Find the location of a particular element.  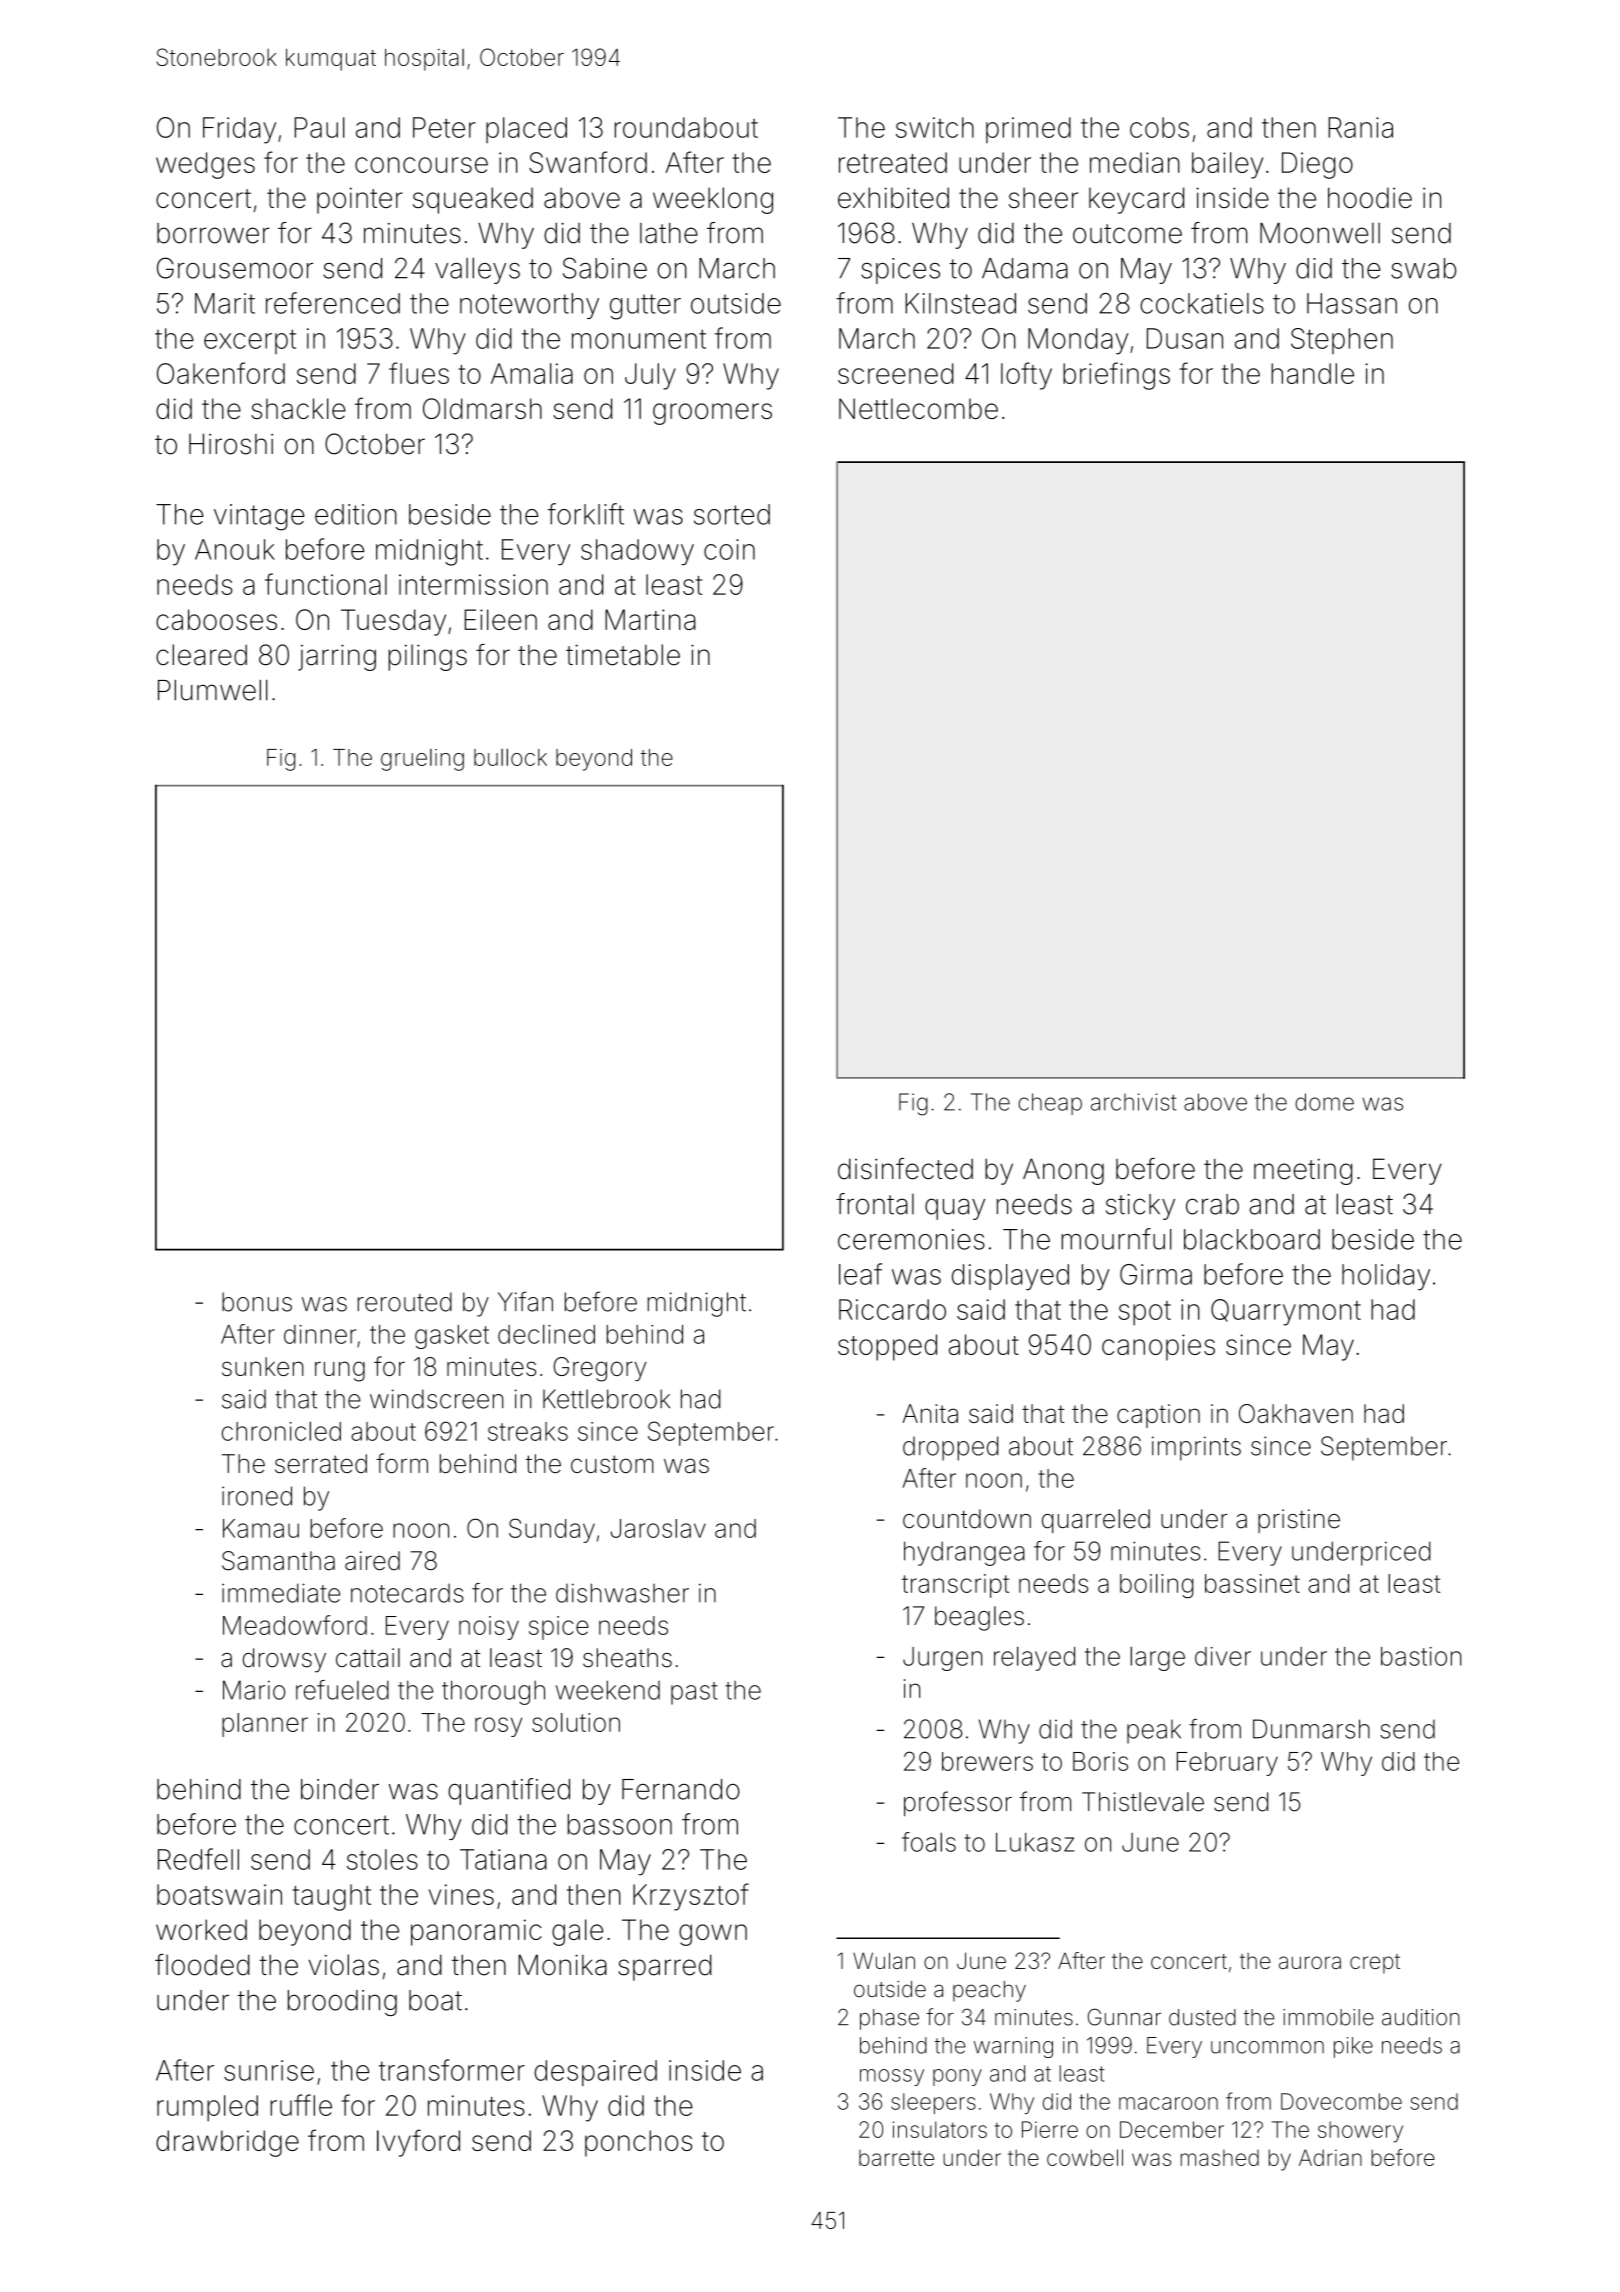

Stephen is located at coordinates (1342, 341).
